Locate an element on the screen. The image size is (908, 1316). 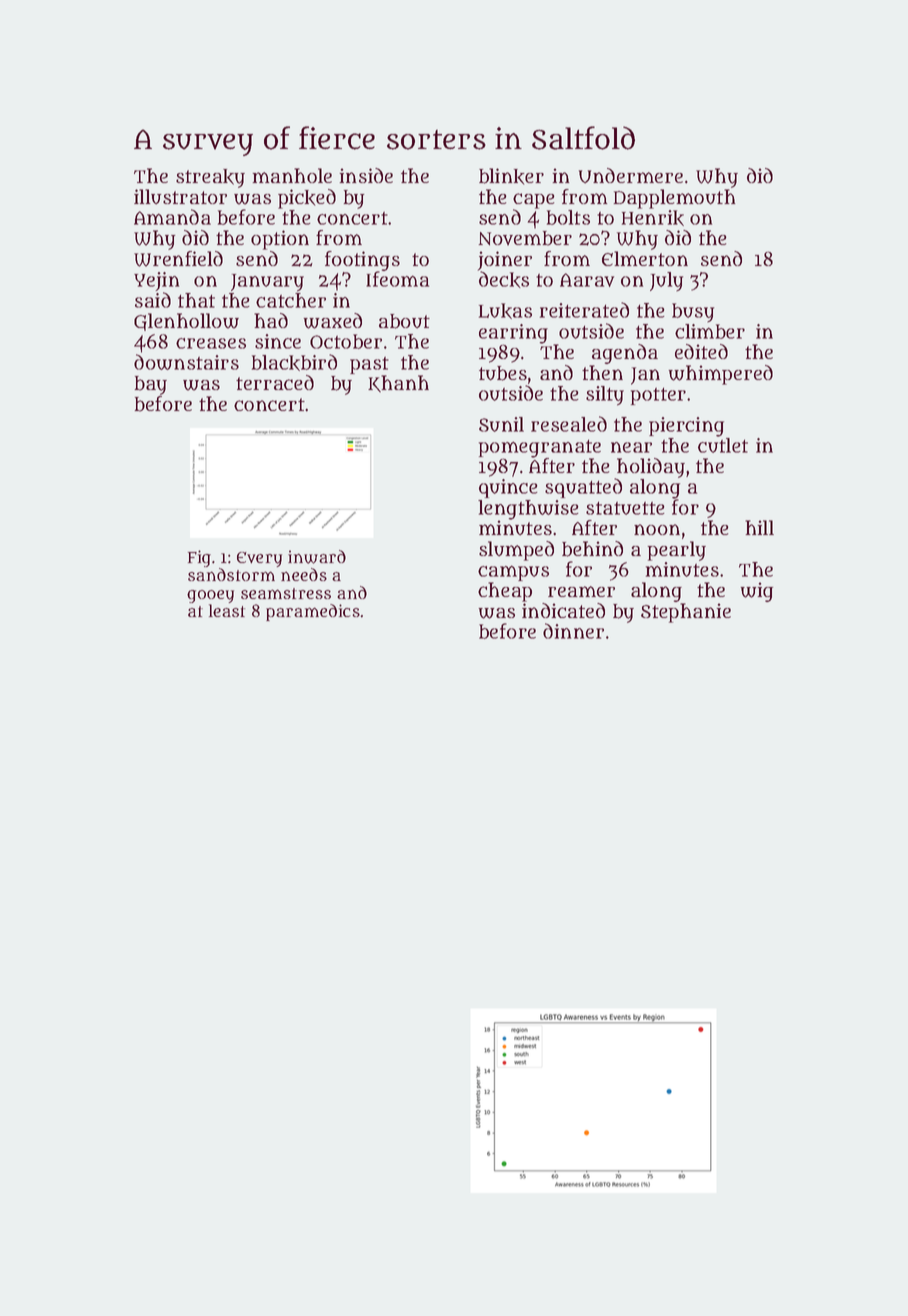
noon is located at coordinates (657, 529).
